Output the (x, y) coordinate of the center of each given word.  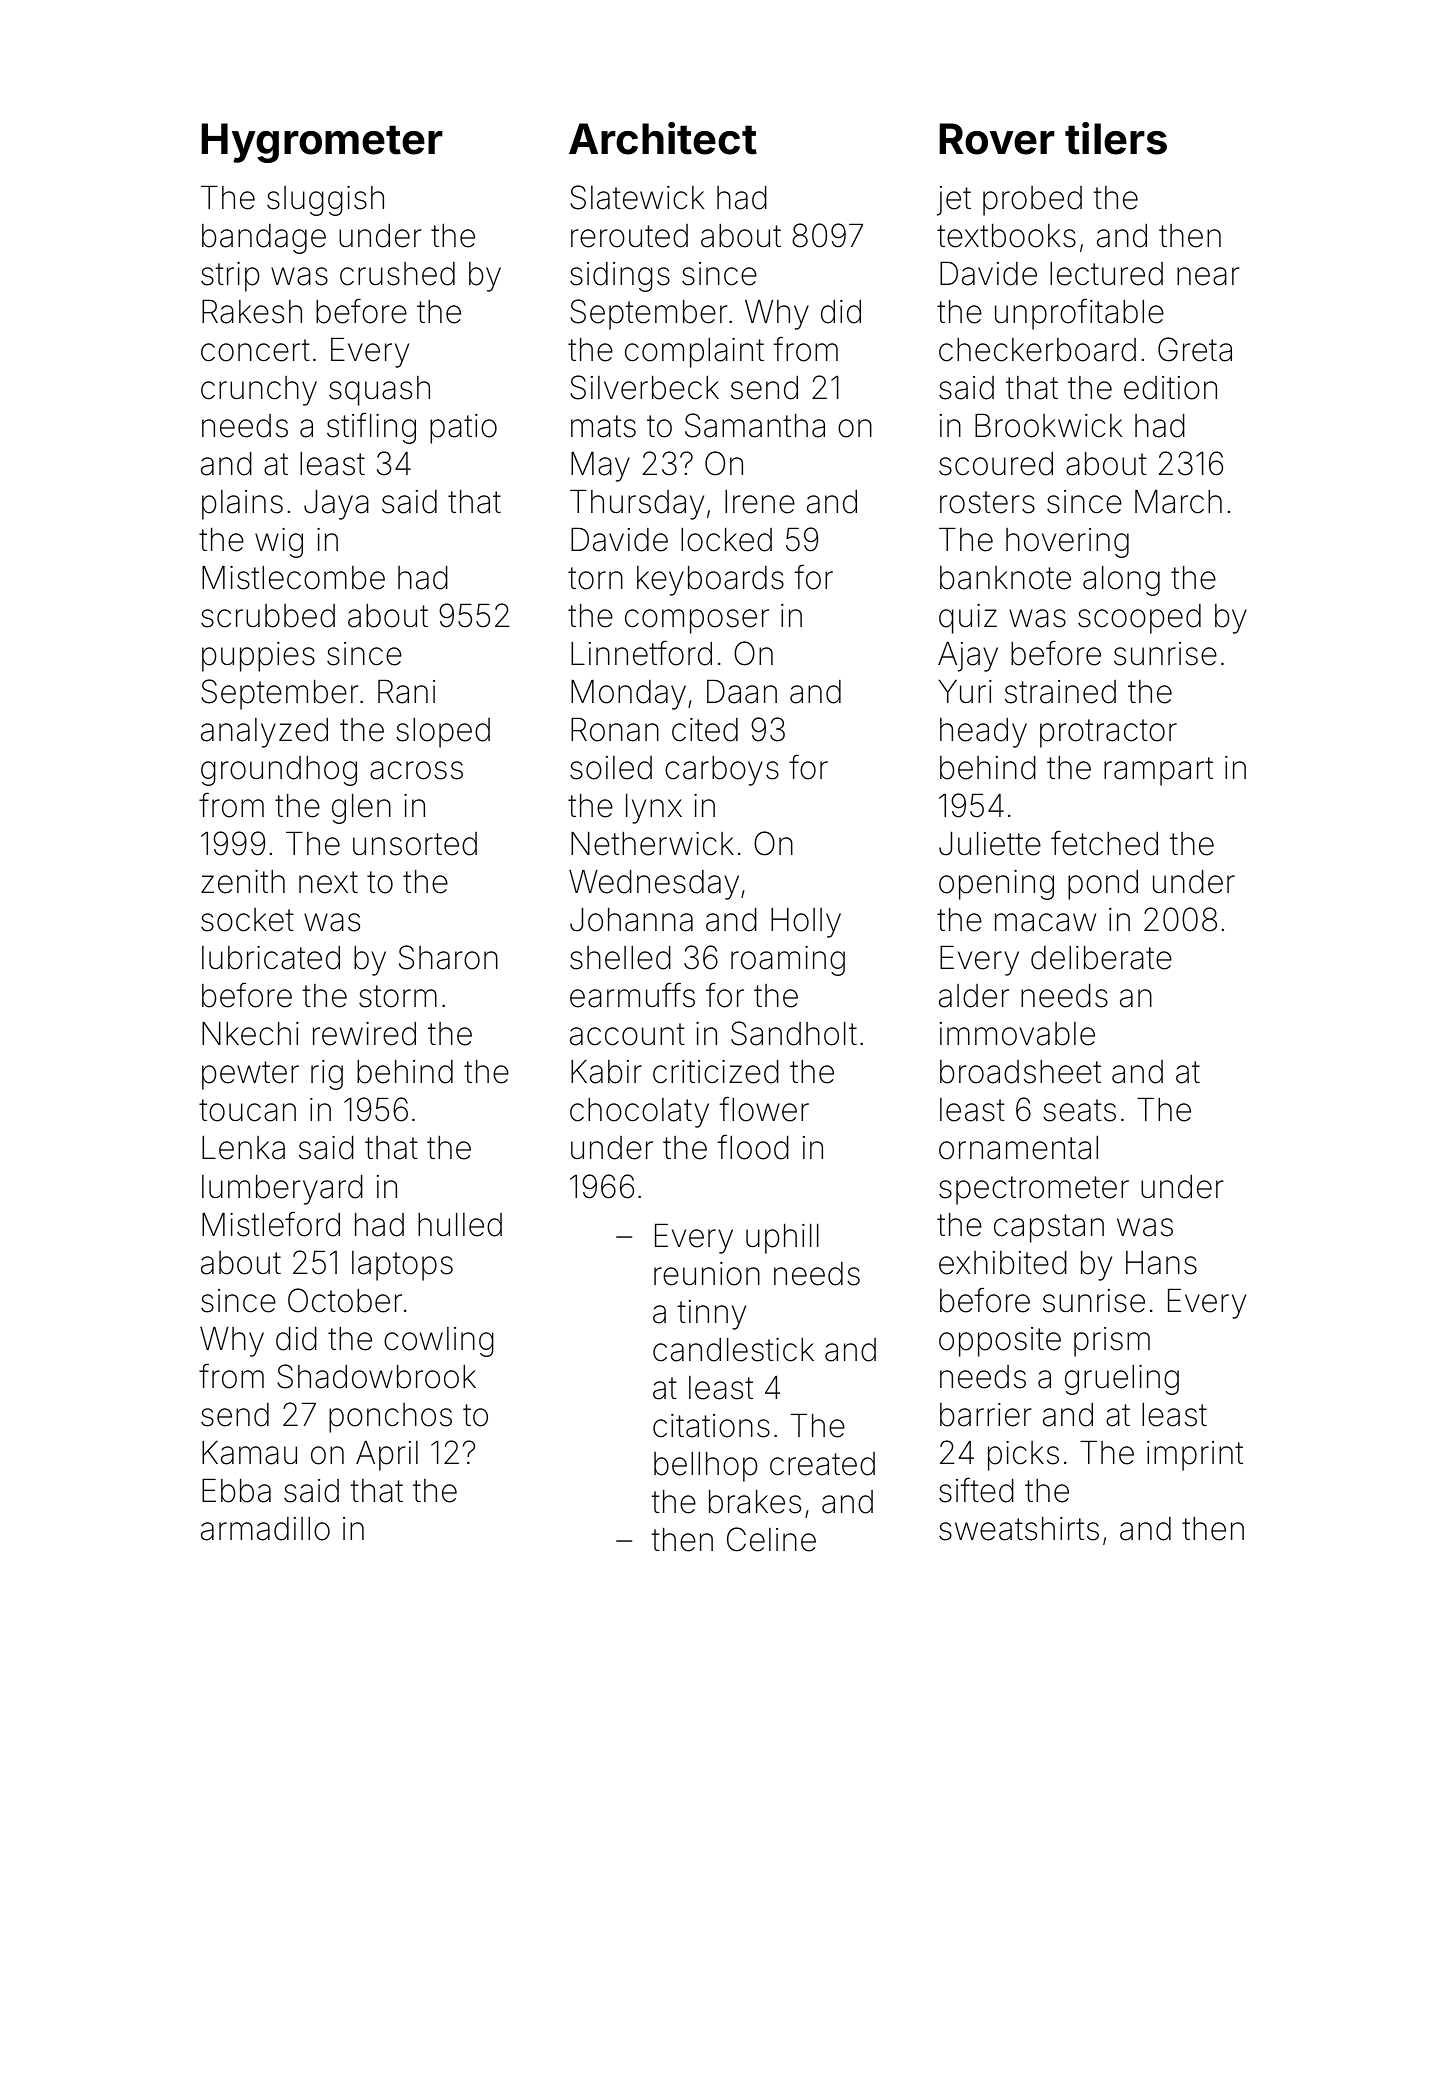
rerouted (629, 236)
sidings (620, 277)
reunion (707, 1274)
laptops (402, 1266)
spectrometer (1034, 1190)
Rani (406, 692)
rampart (1158, 771)
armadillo (265, 1529)
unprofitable (1079, 314)
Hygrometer (322, 143)
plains (242, 505)
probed (1032, 201)
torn (595, 578)
